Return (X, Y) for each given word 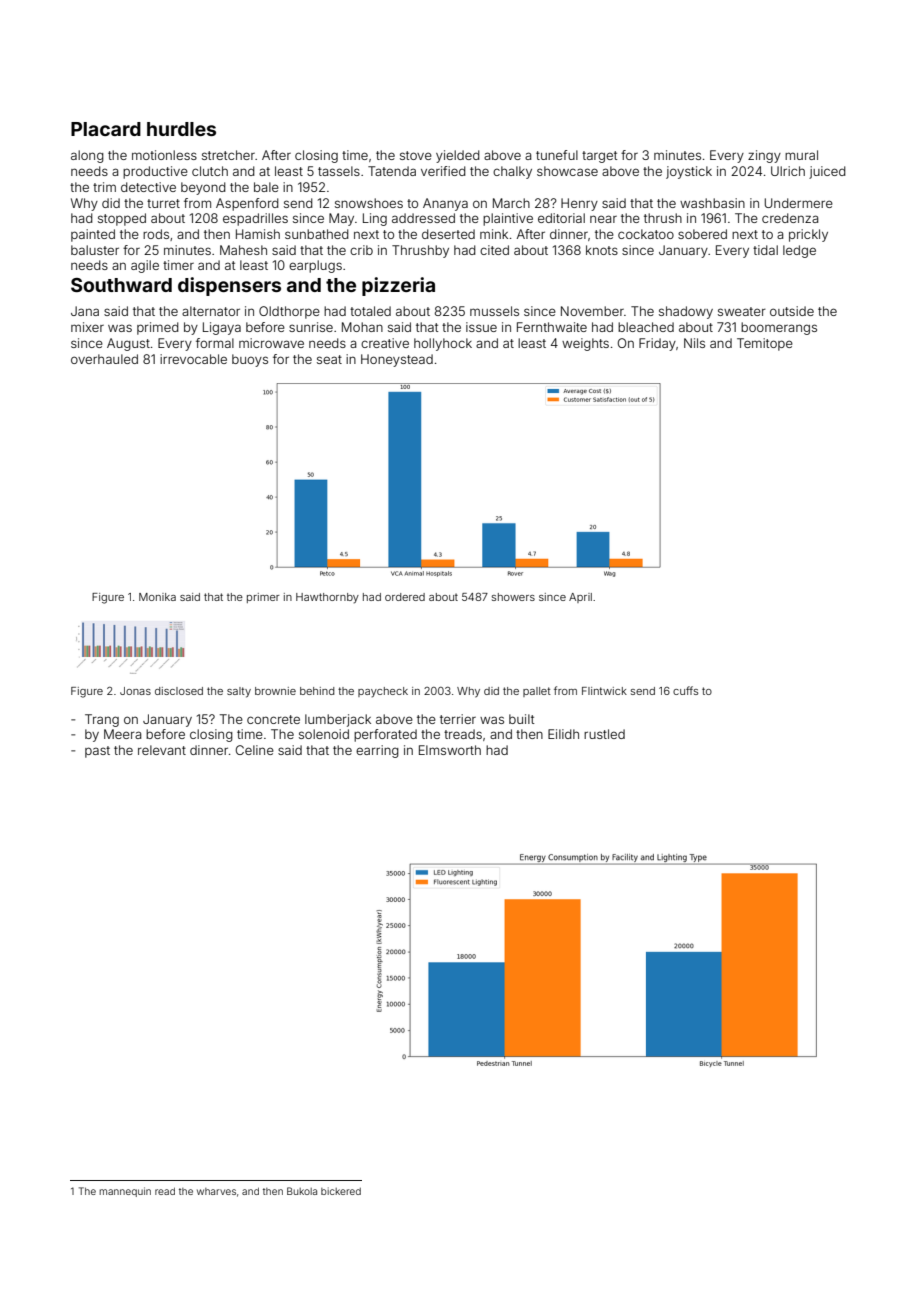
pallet (537, 692)
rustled (604, 734)
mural (801, 155)
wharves (216, 1191)
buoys (250, 360)
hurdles (181, 129)
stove (416, 155)
